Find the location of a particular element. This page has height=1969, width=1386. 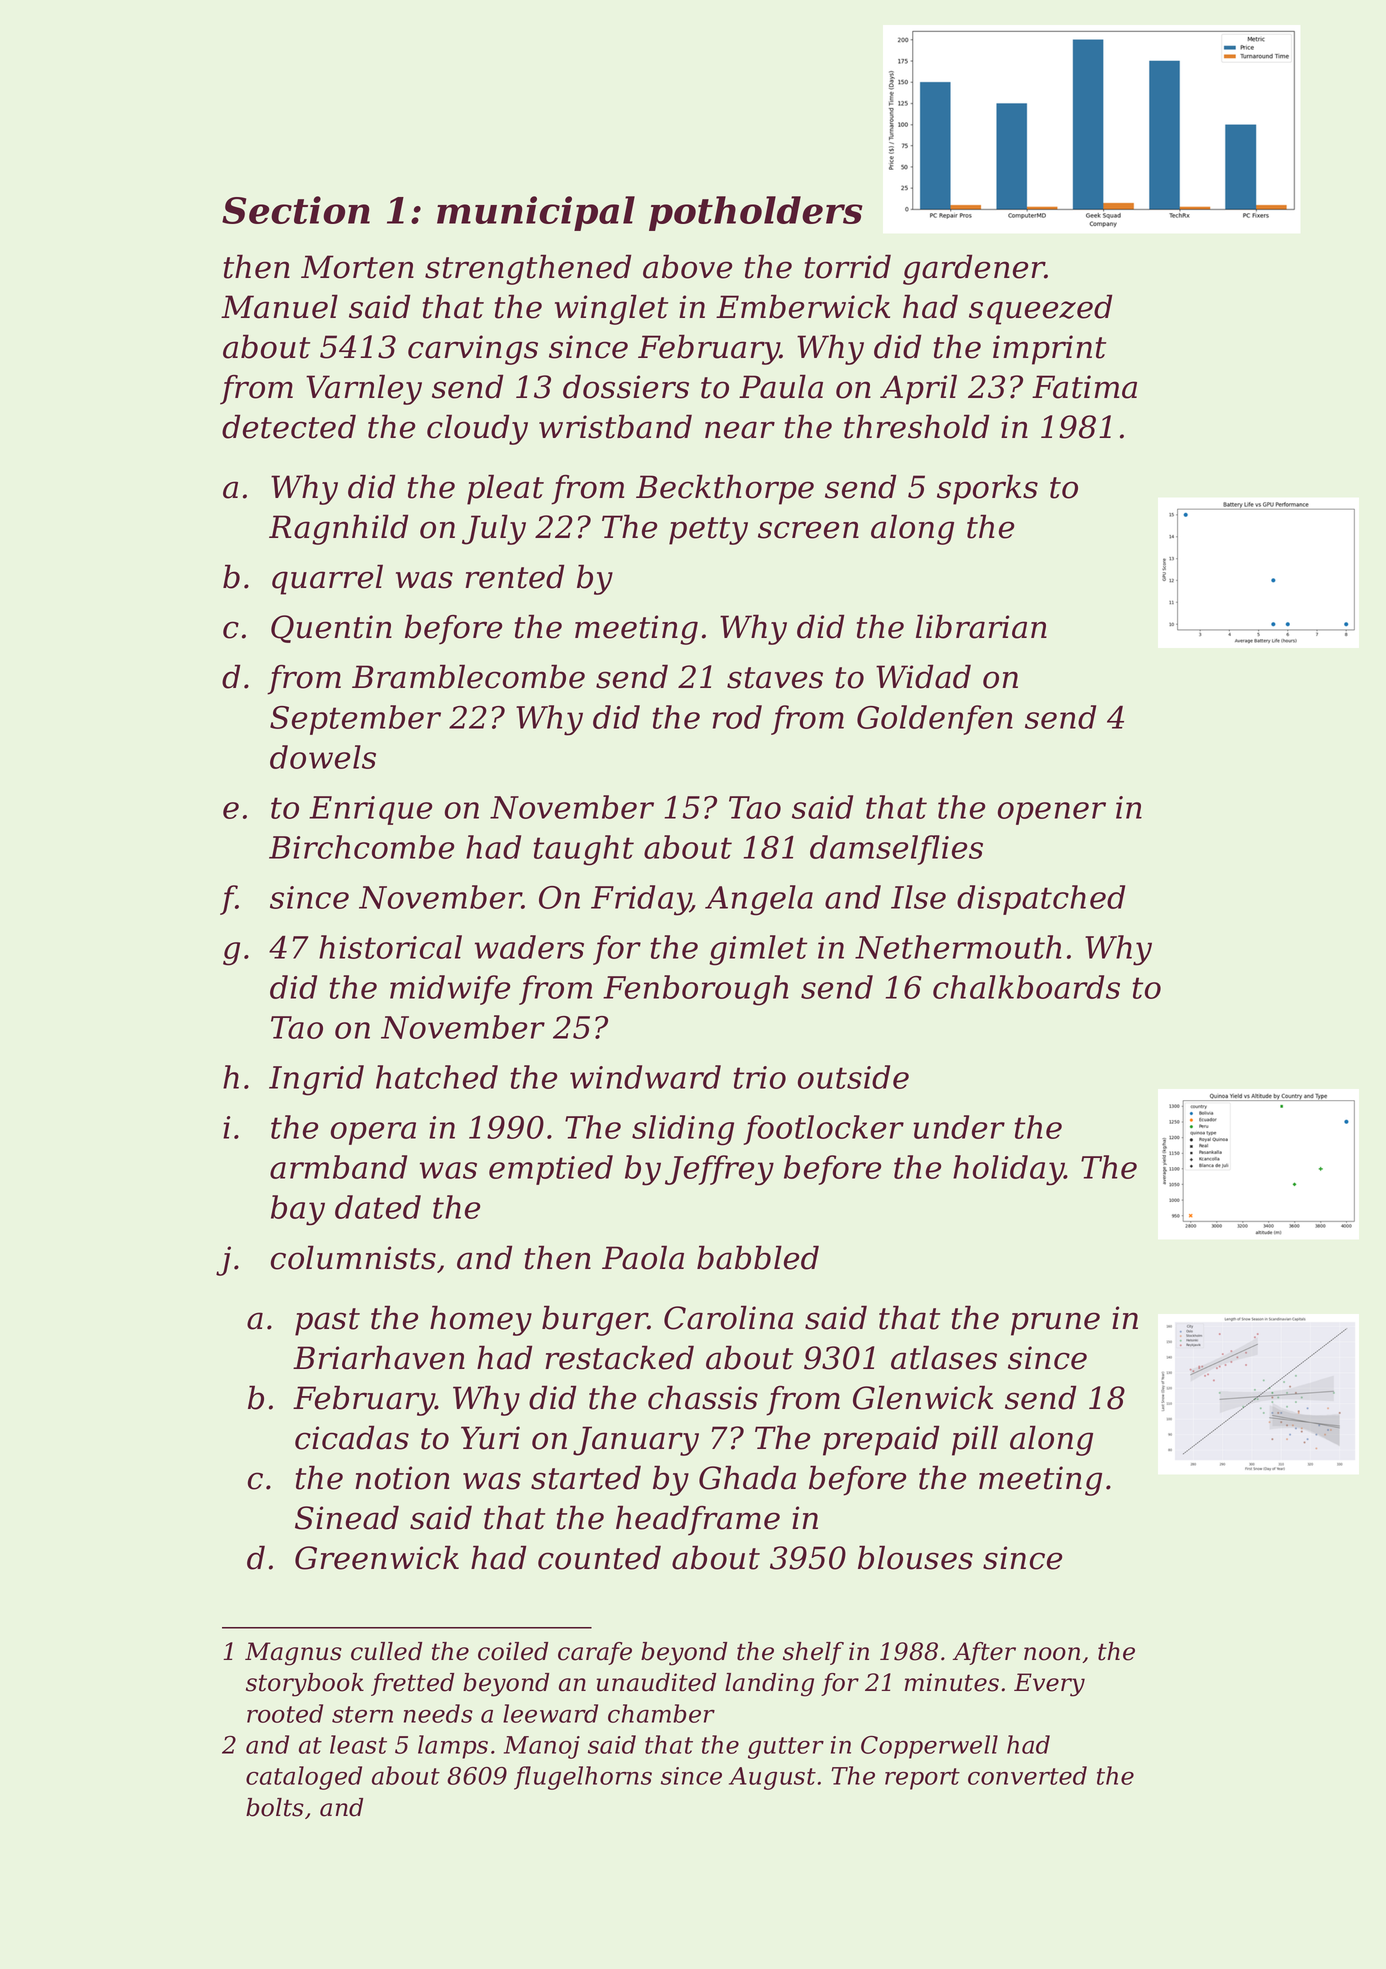

opener is located at coordinates (1052, 813).
